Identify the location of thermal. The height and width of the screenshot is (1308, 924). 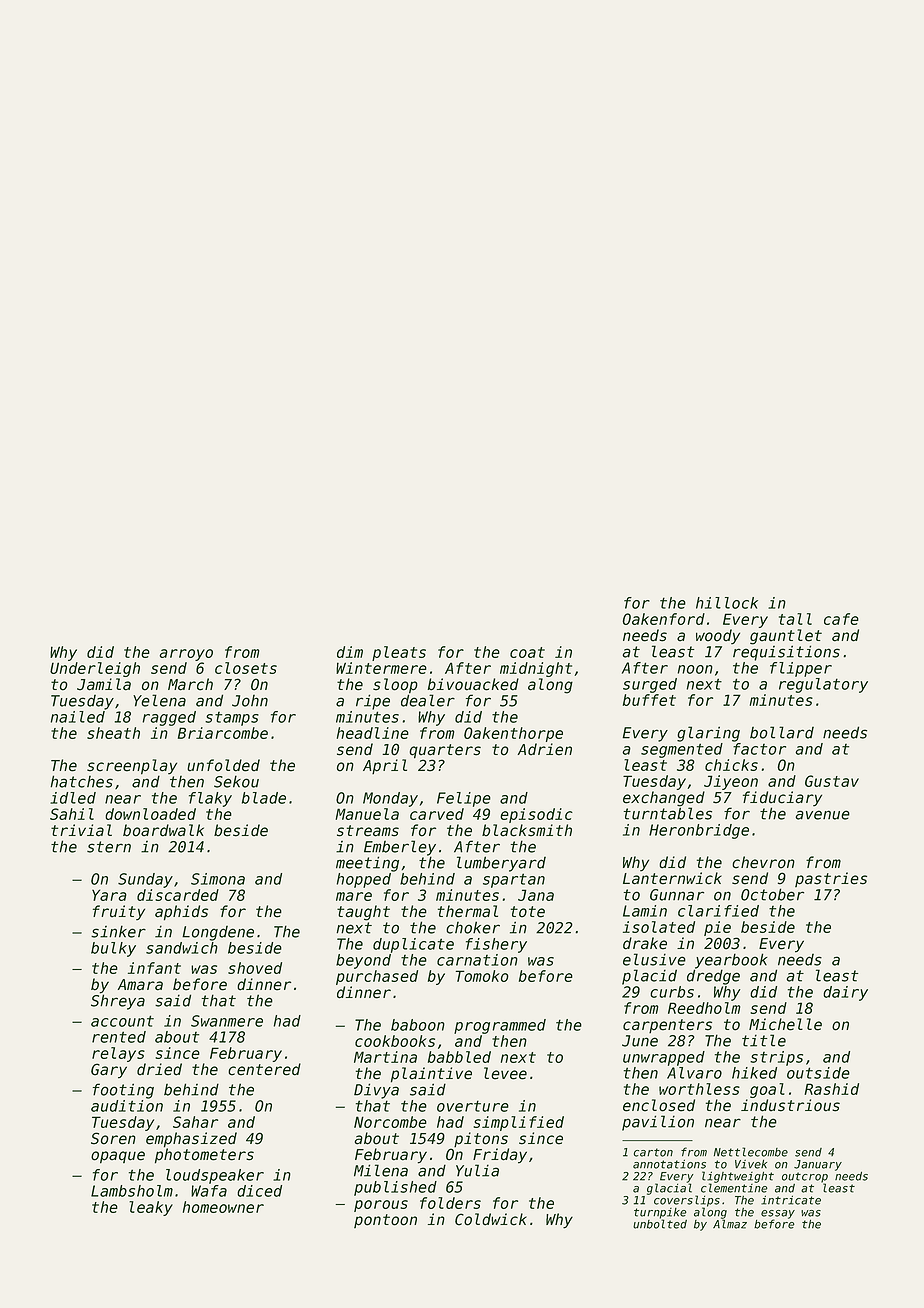
(468, 911).
